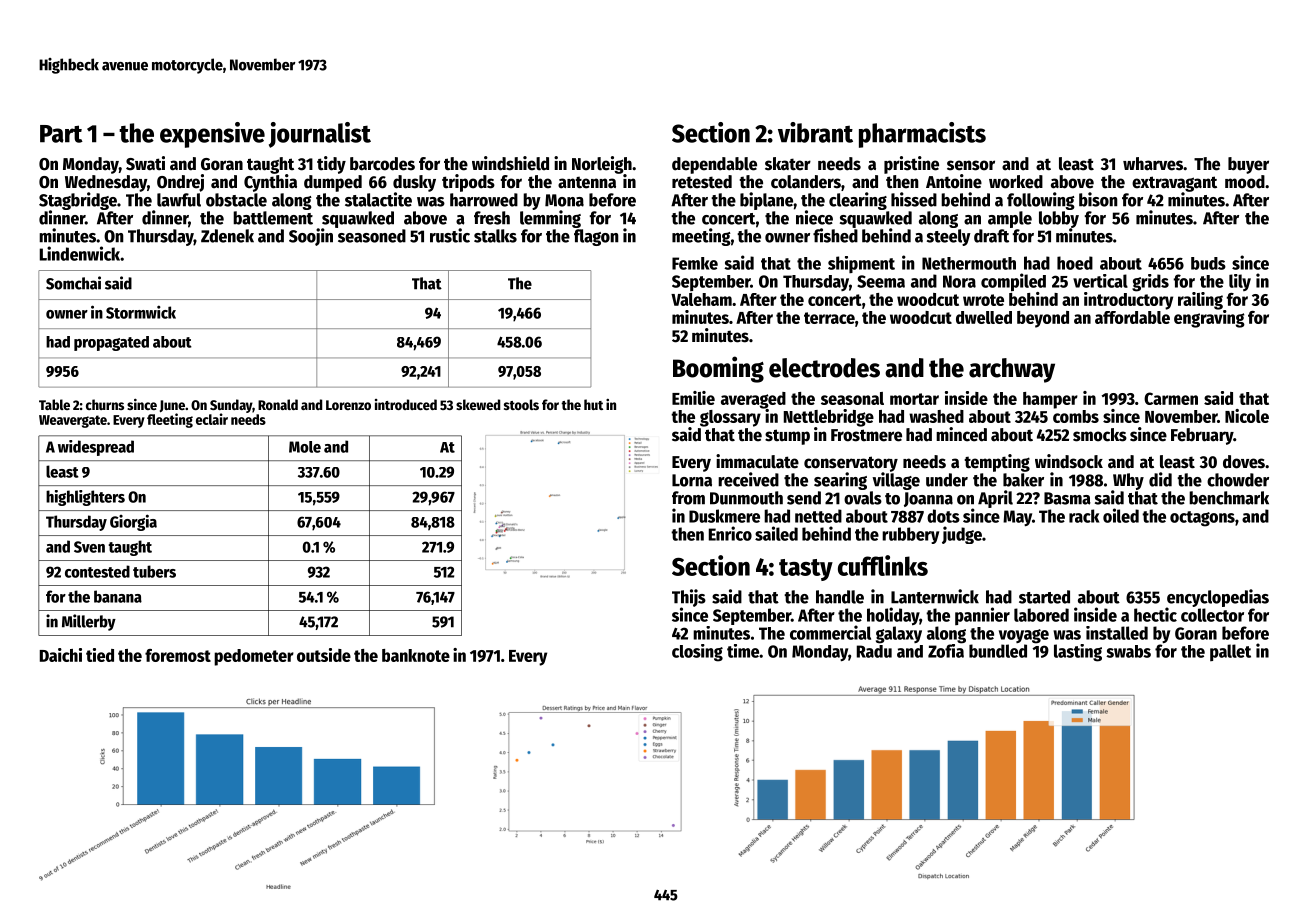 Image resolution: width=1308 pixels, height=924 pixels. Describe the element at coordinates (701, 299) in the screenshot. I see `Valeham` at that location.
